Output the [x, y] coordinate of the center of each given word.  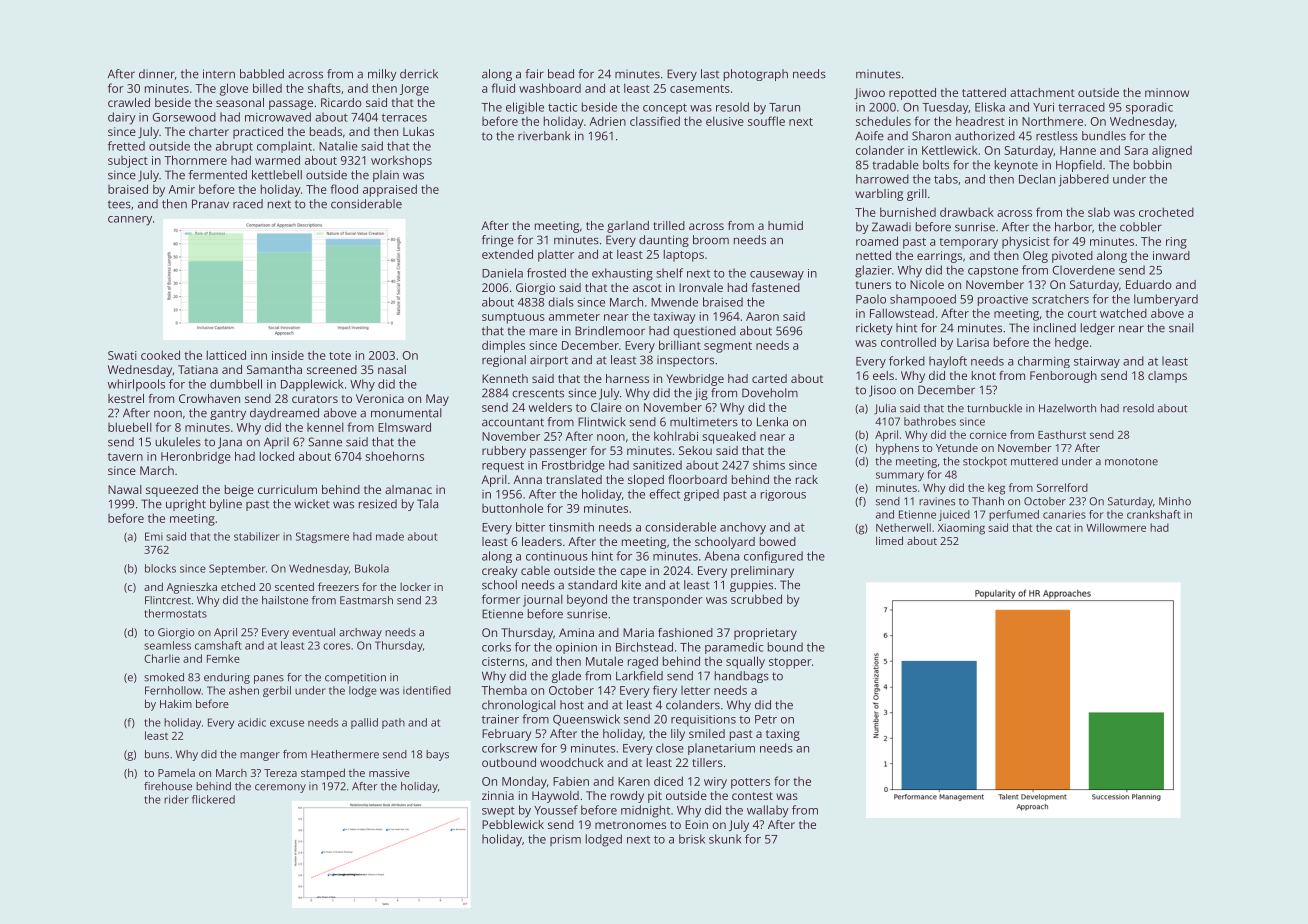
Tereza [280, 773]
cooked [160, 355]
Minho [1175, 501]
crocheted [1166, 212]
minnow [1167, 92]
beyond [587, 600]
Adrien [607, 121]
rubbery [504, 452]
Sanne [325, 442]
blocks [160, 568]
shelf [669, 273]
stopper [790, 663]
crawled [129, 102]
